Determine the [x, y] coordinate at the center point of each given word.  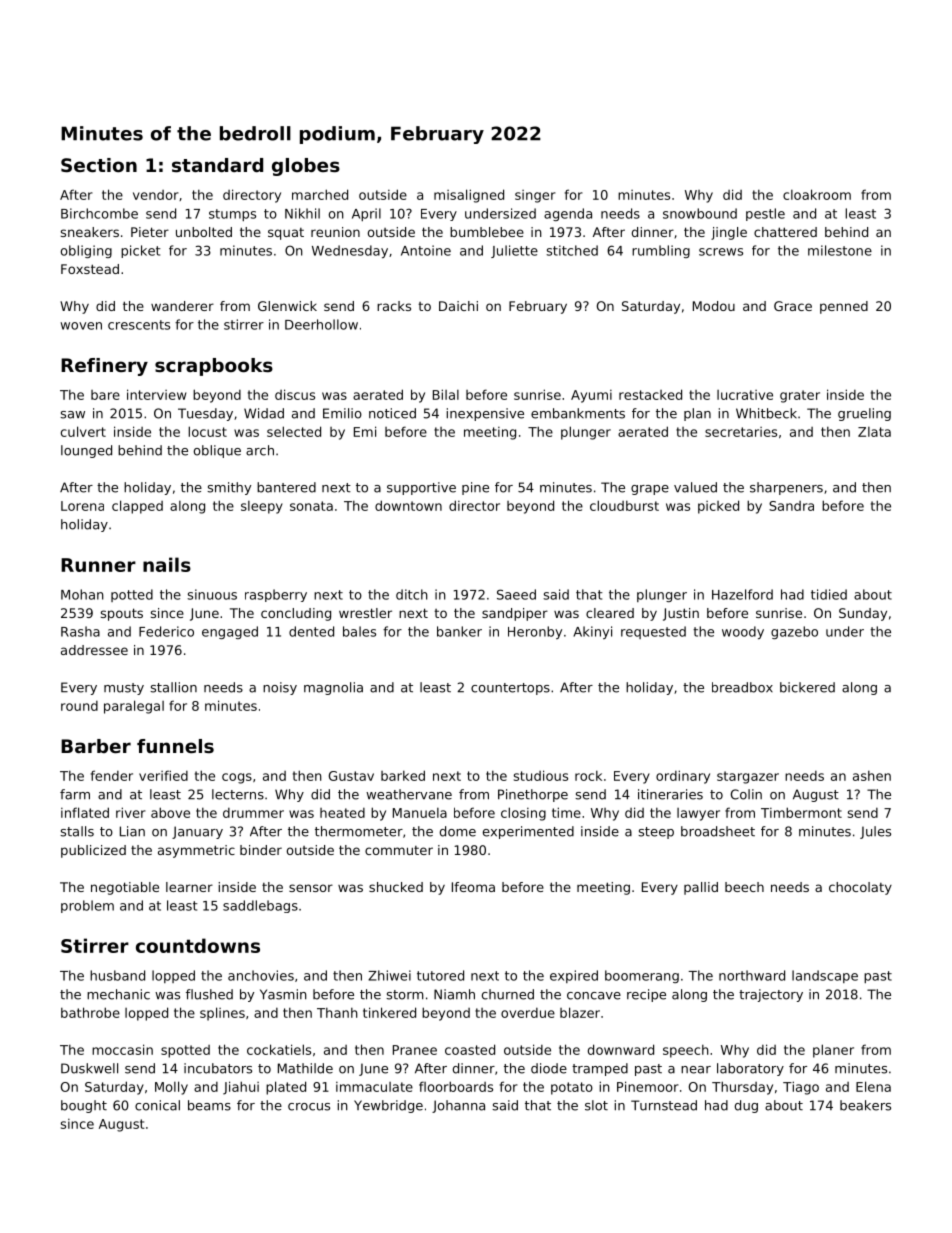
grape [650, 490]
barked [403, 775]
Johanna [458, 1106]
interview [156, 394]
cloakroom [817, 194]
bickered [807, 687]
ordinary [683, 777]
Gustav [351, 776]
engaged [230, 632]
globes [306, 167]
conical [157, 1105]
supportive [421, 488]
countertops [510, 689]
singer [535, 196]
